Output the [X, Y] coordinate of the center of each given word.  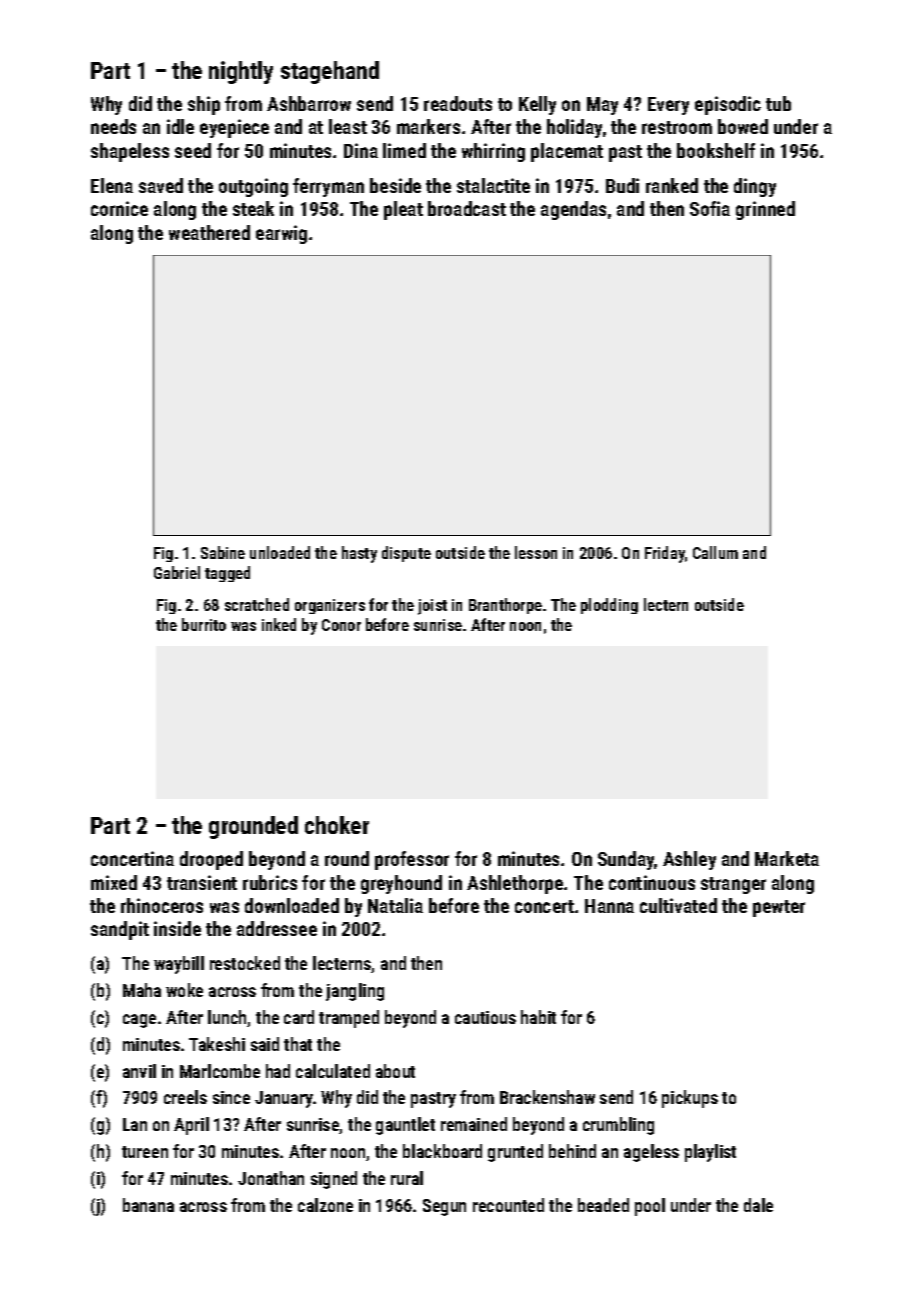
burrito [204, 624]
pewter [779, 908]
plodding [609, 606]
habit [538, 1017]
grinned [765, 210]
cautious [485, 1017]
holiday [574, 128]
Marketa [787, 858]
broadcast [467, 208]
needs [113, 126]
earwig [281, 234]
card [299, 1017]
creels [185, 1097]
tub [778, 103]
